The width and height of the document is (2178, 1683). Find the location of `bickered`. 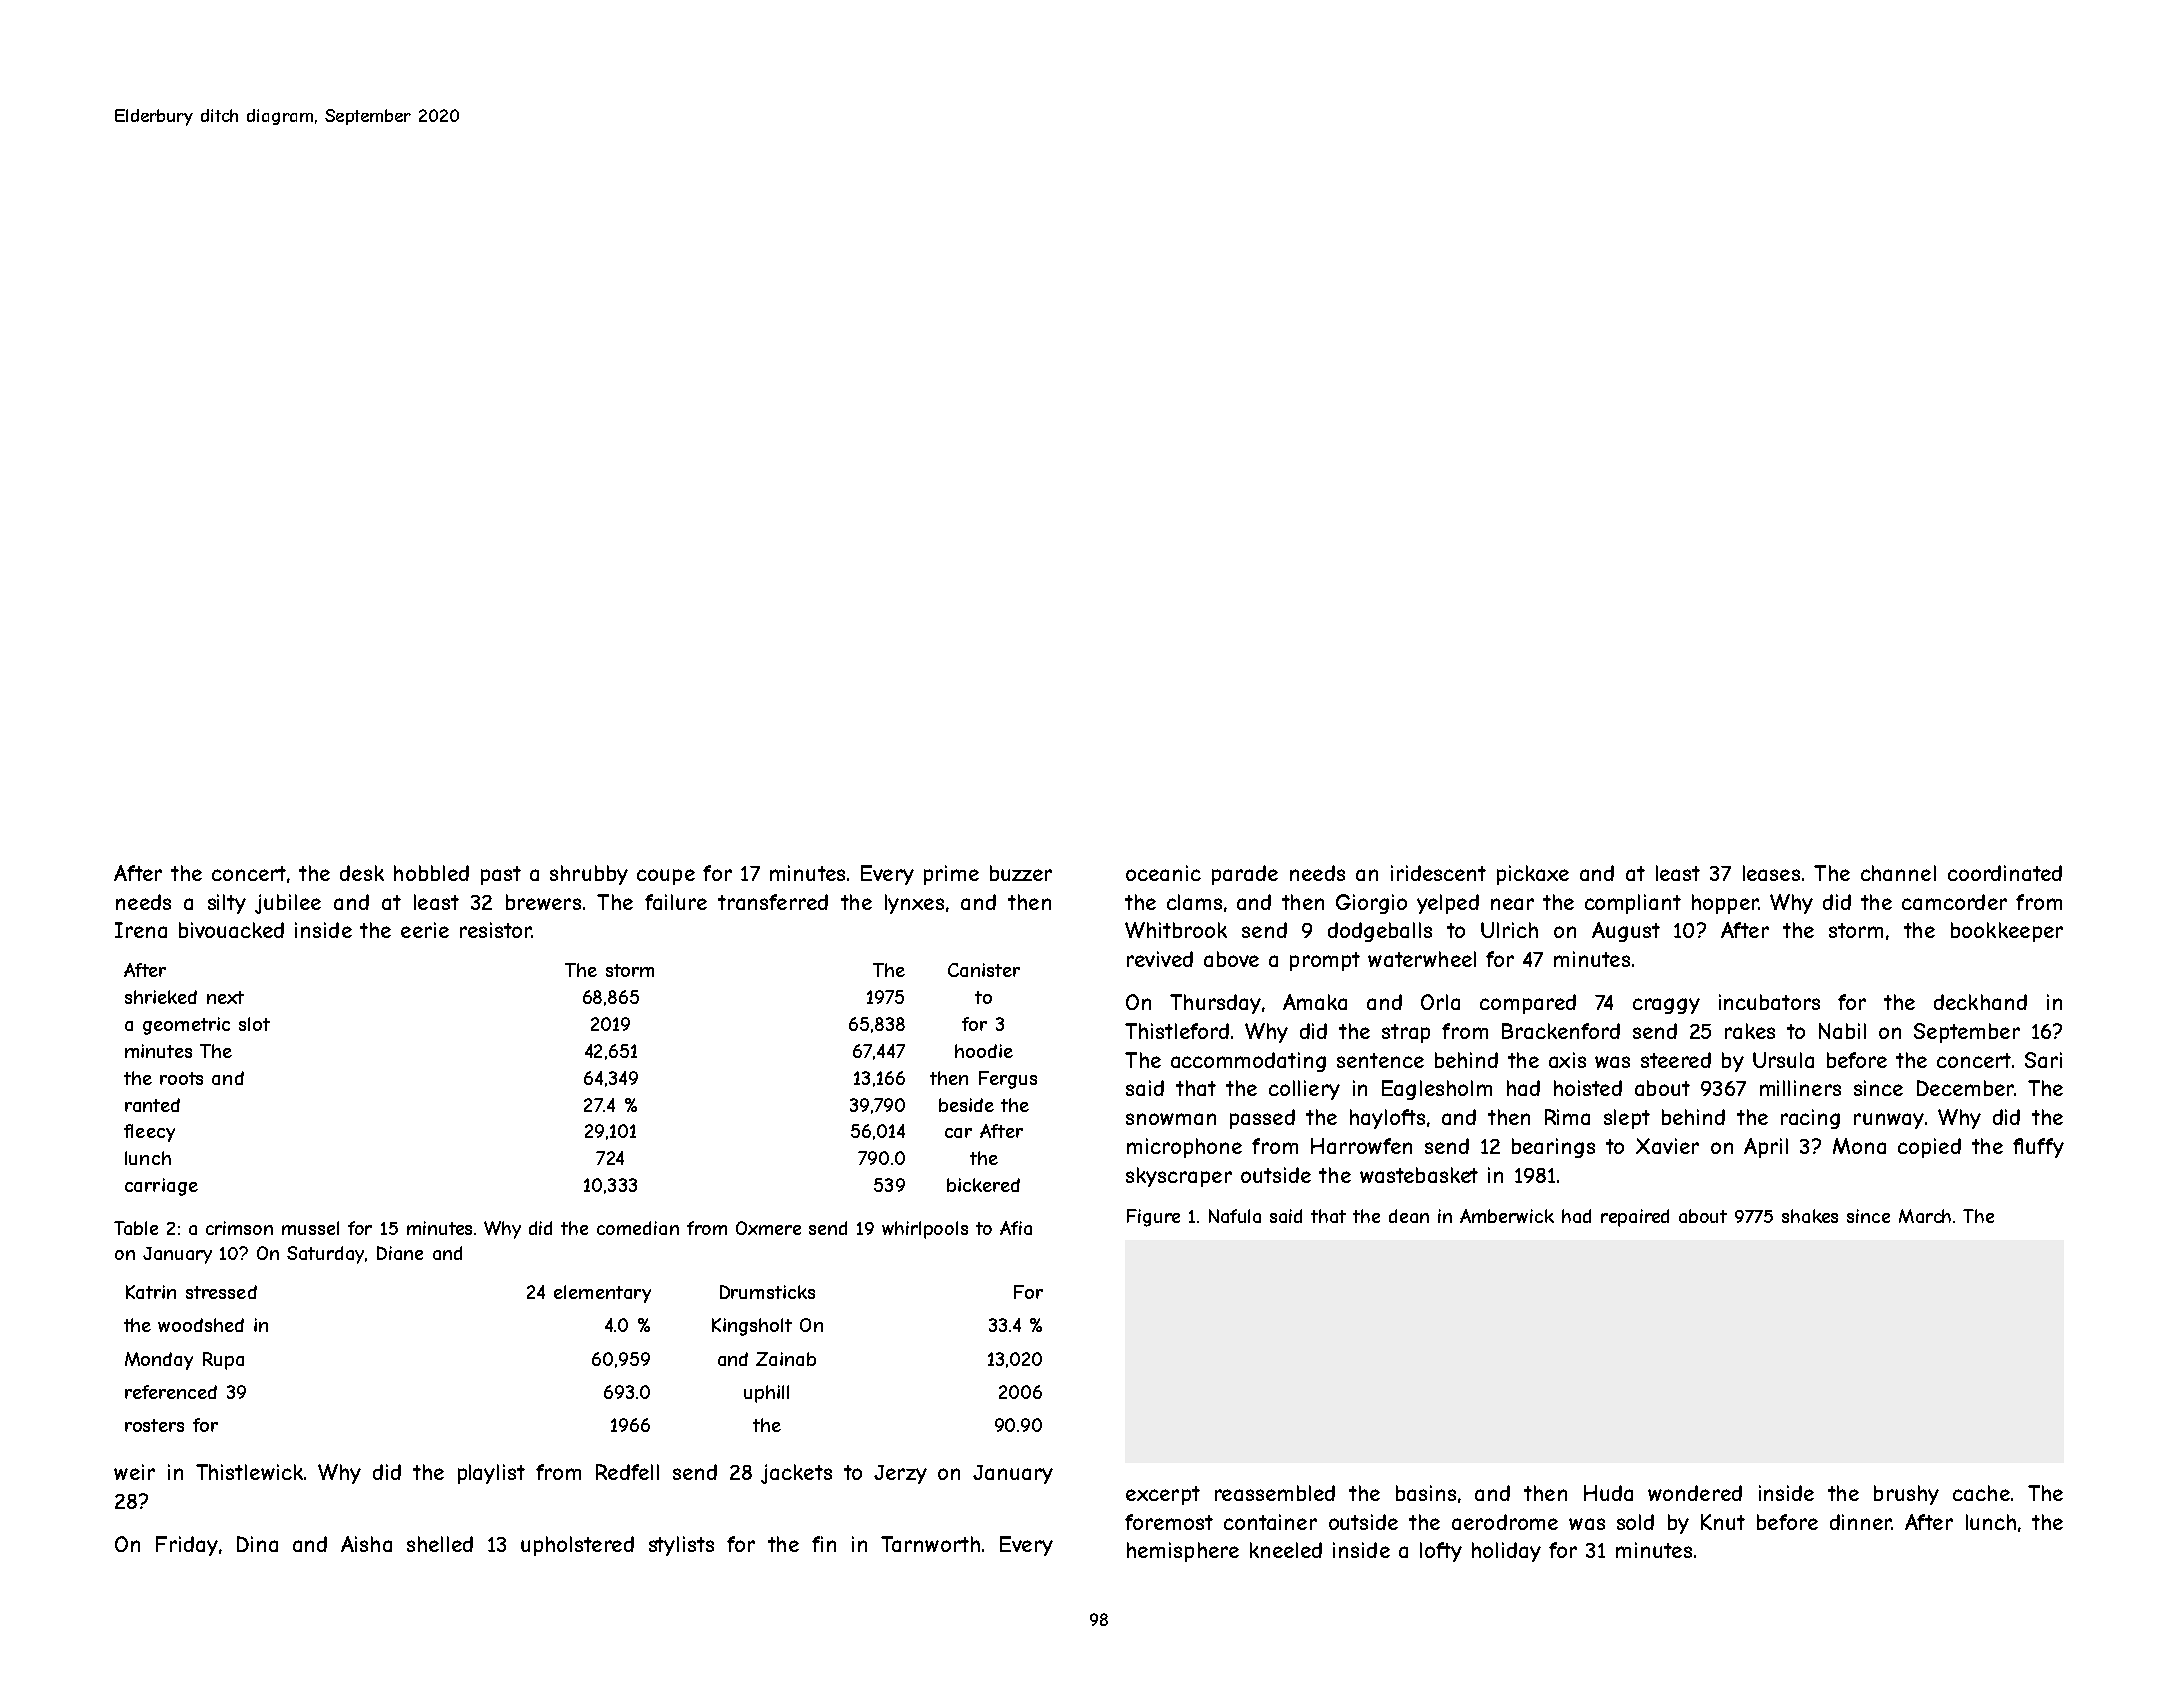

bickered is located at coordinates (983, 1185).
